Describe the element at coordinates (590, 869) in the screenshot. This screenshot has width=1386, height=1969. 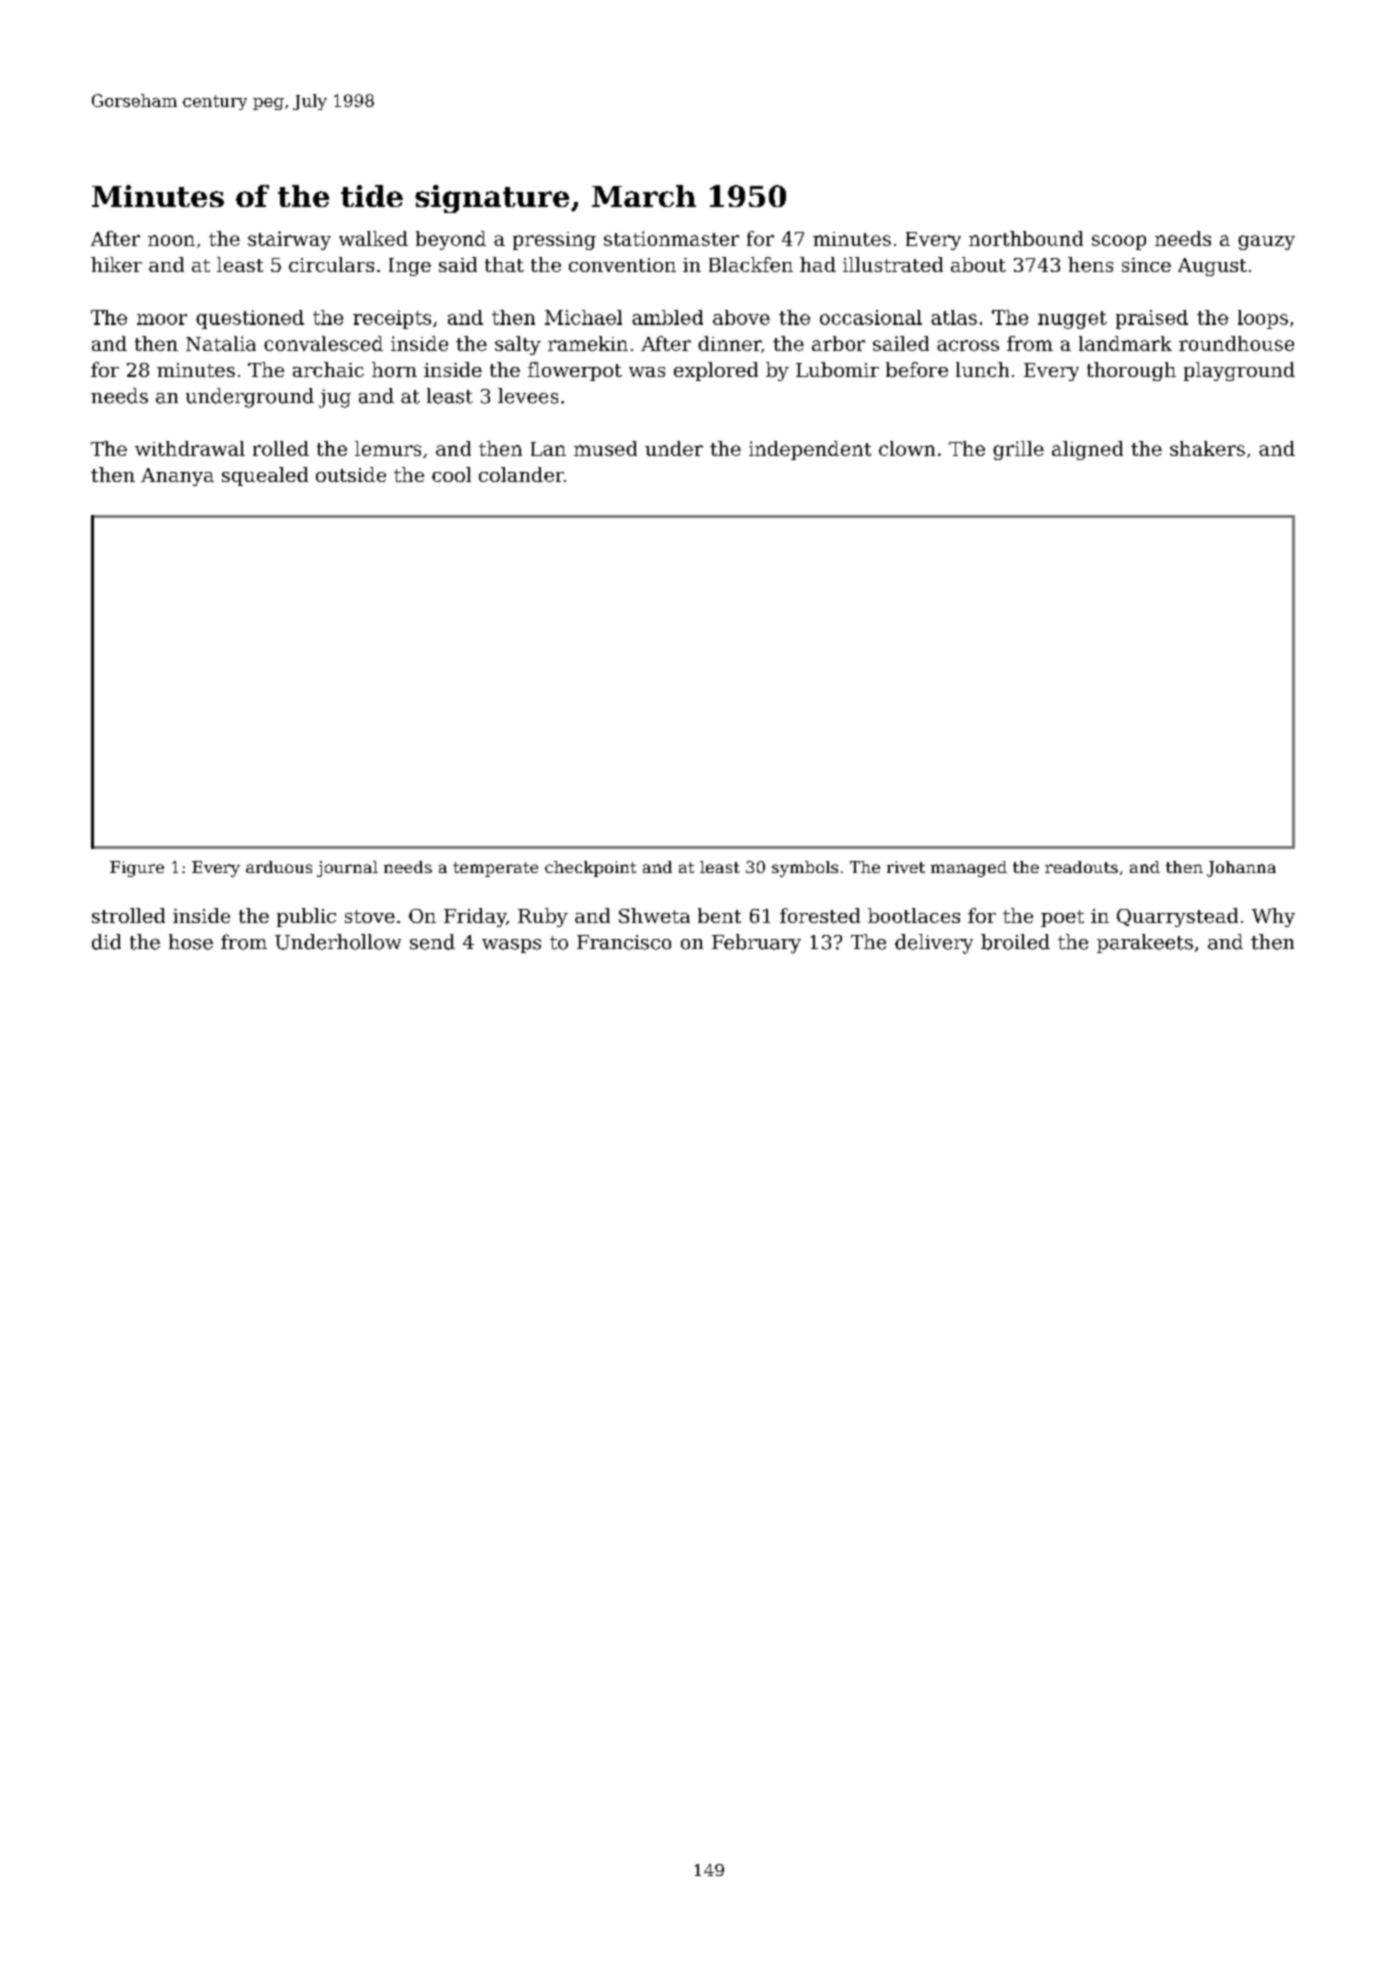
I see `checkpoint` at that location.
